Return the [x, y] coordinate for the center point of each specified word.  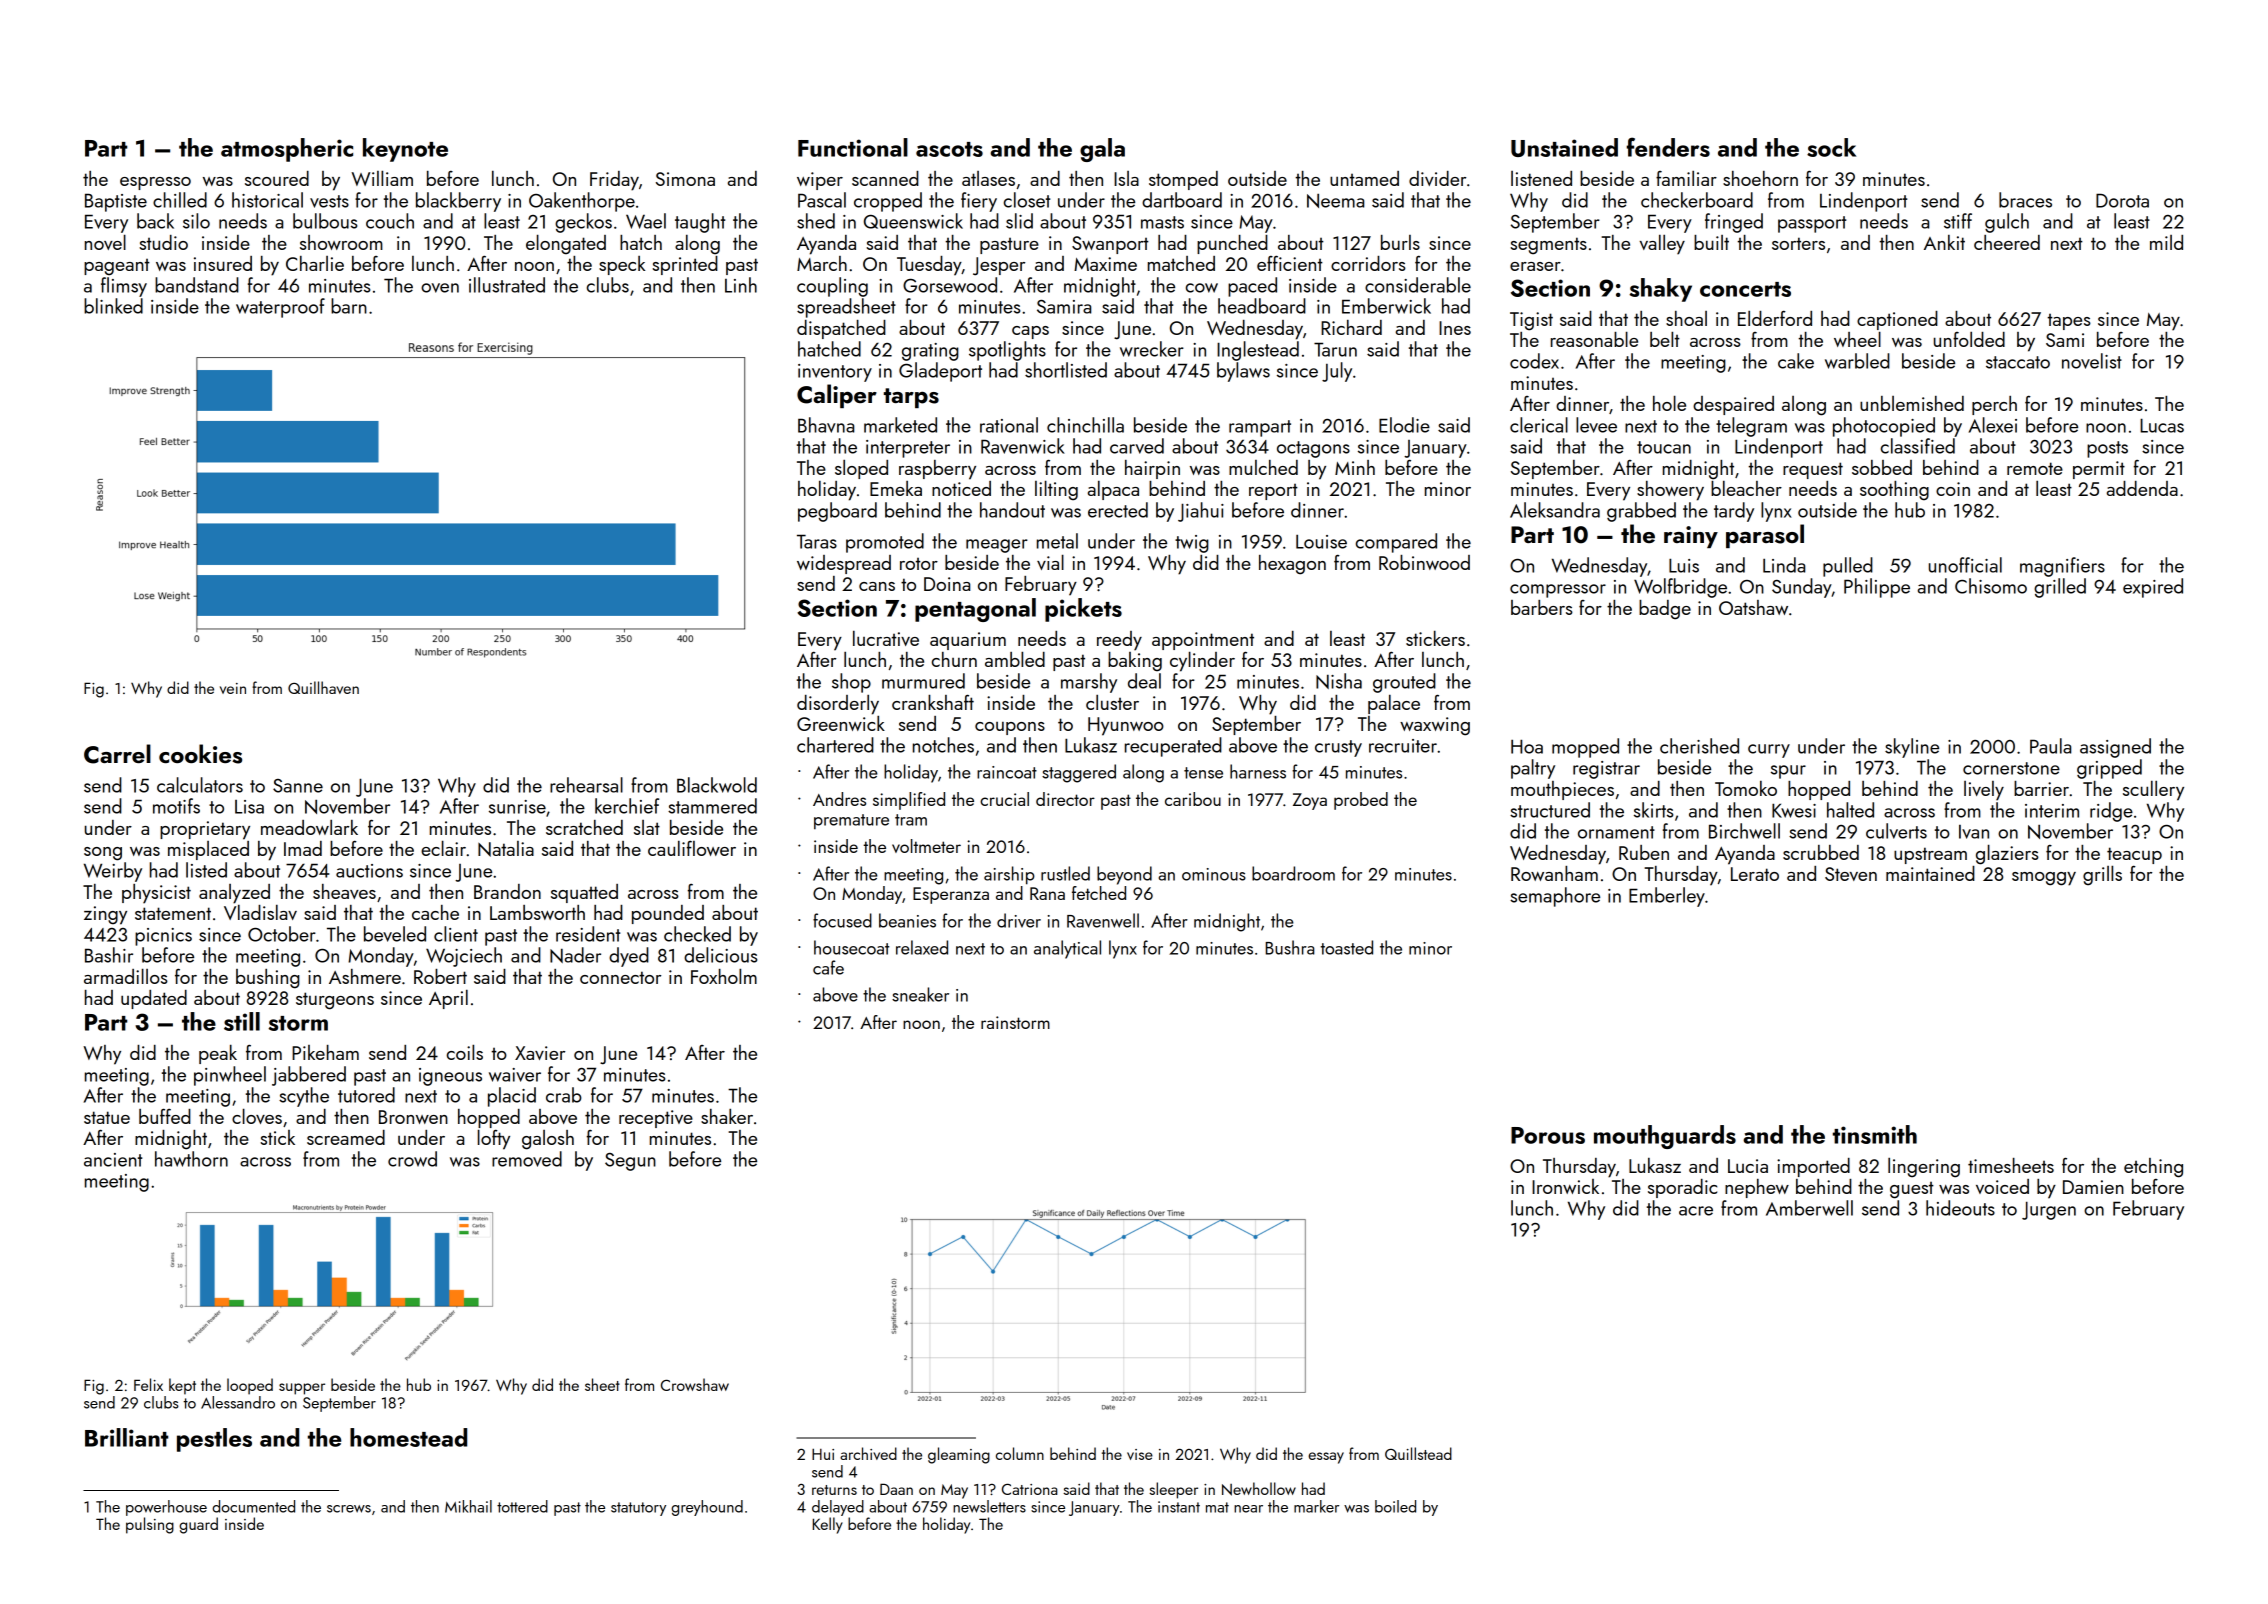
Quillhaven [323, 687]
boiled [1395, 1506]
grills [2102, 875]
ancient [113, 1160]
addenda [2142, 488]
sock [1831, 147]
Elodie [1404, 425]
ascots [949, 149]
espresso [155, 183]
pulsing [150, 1525]
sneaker [920, 994]
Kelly [828, 1525]
